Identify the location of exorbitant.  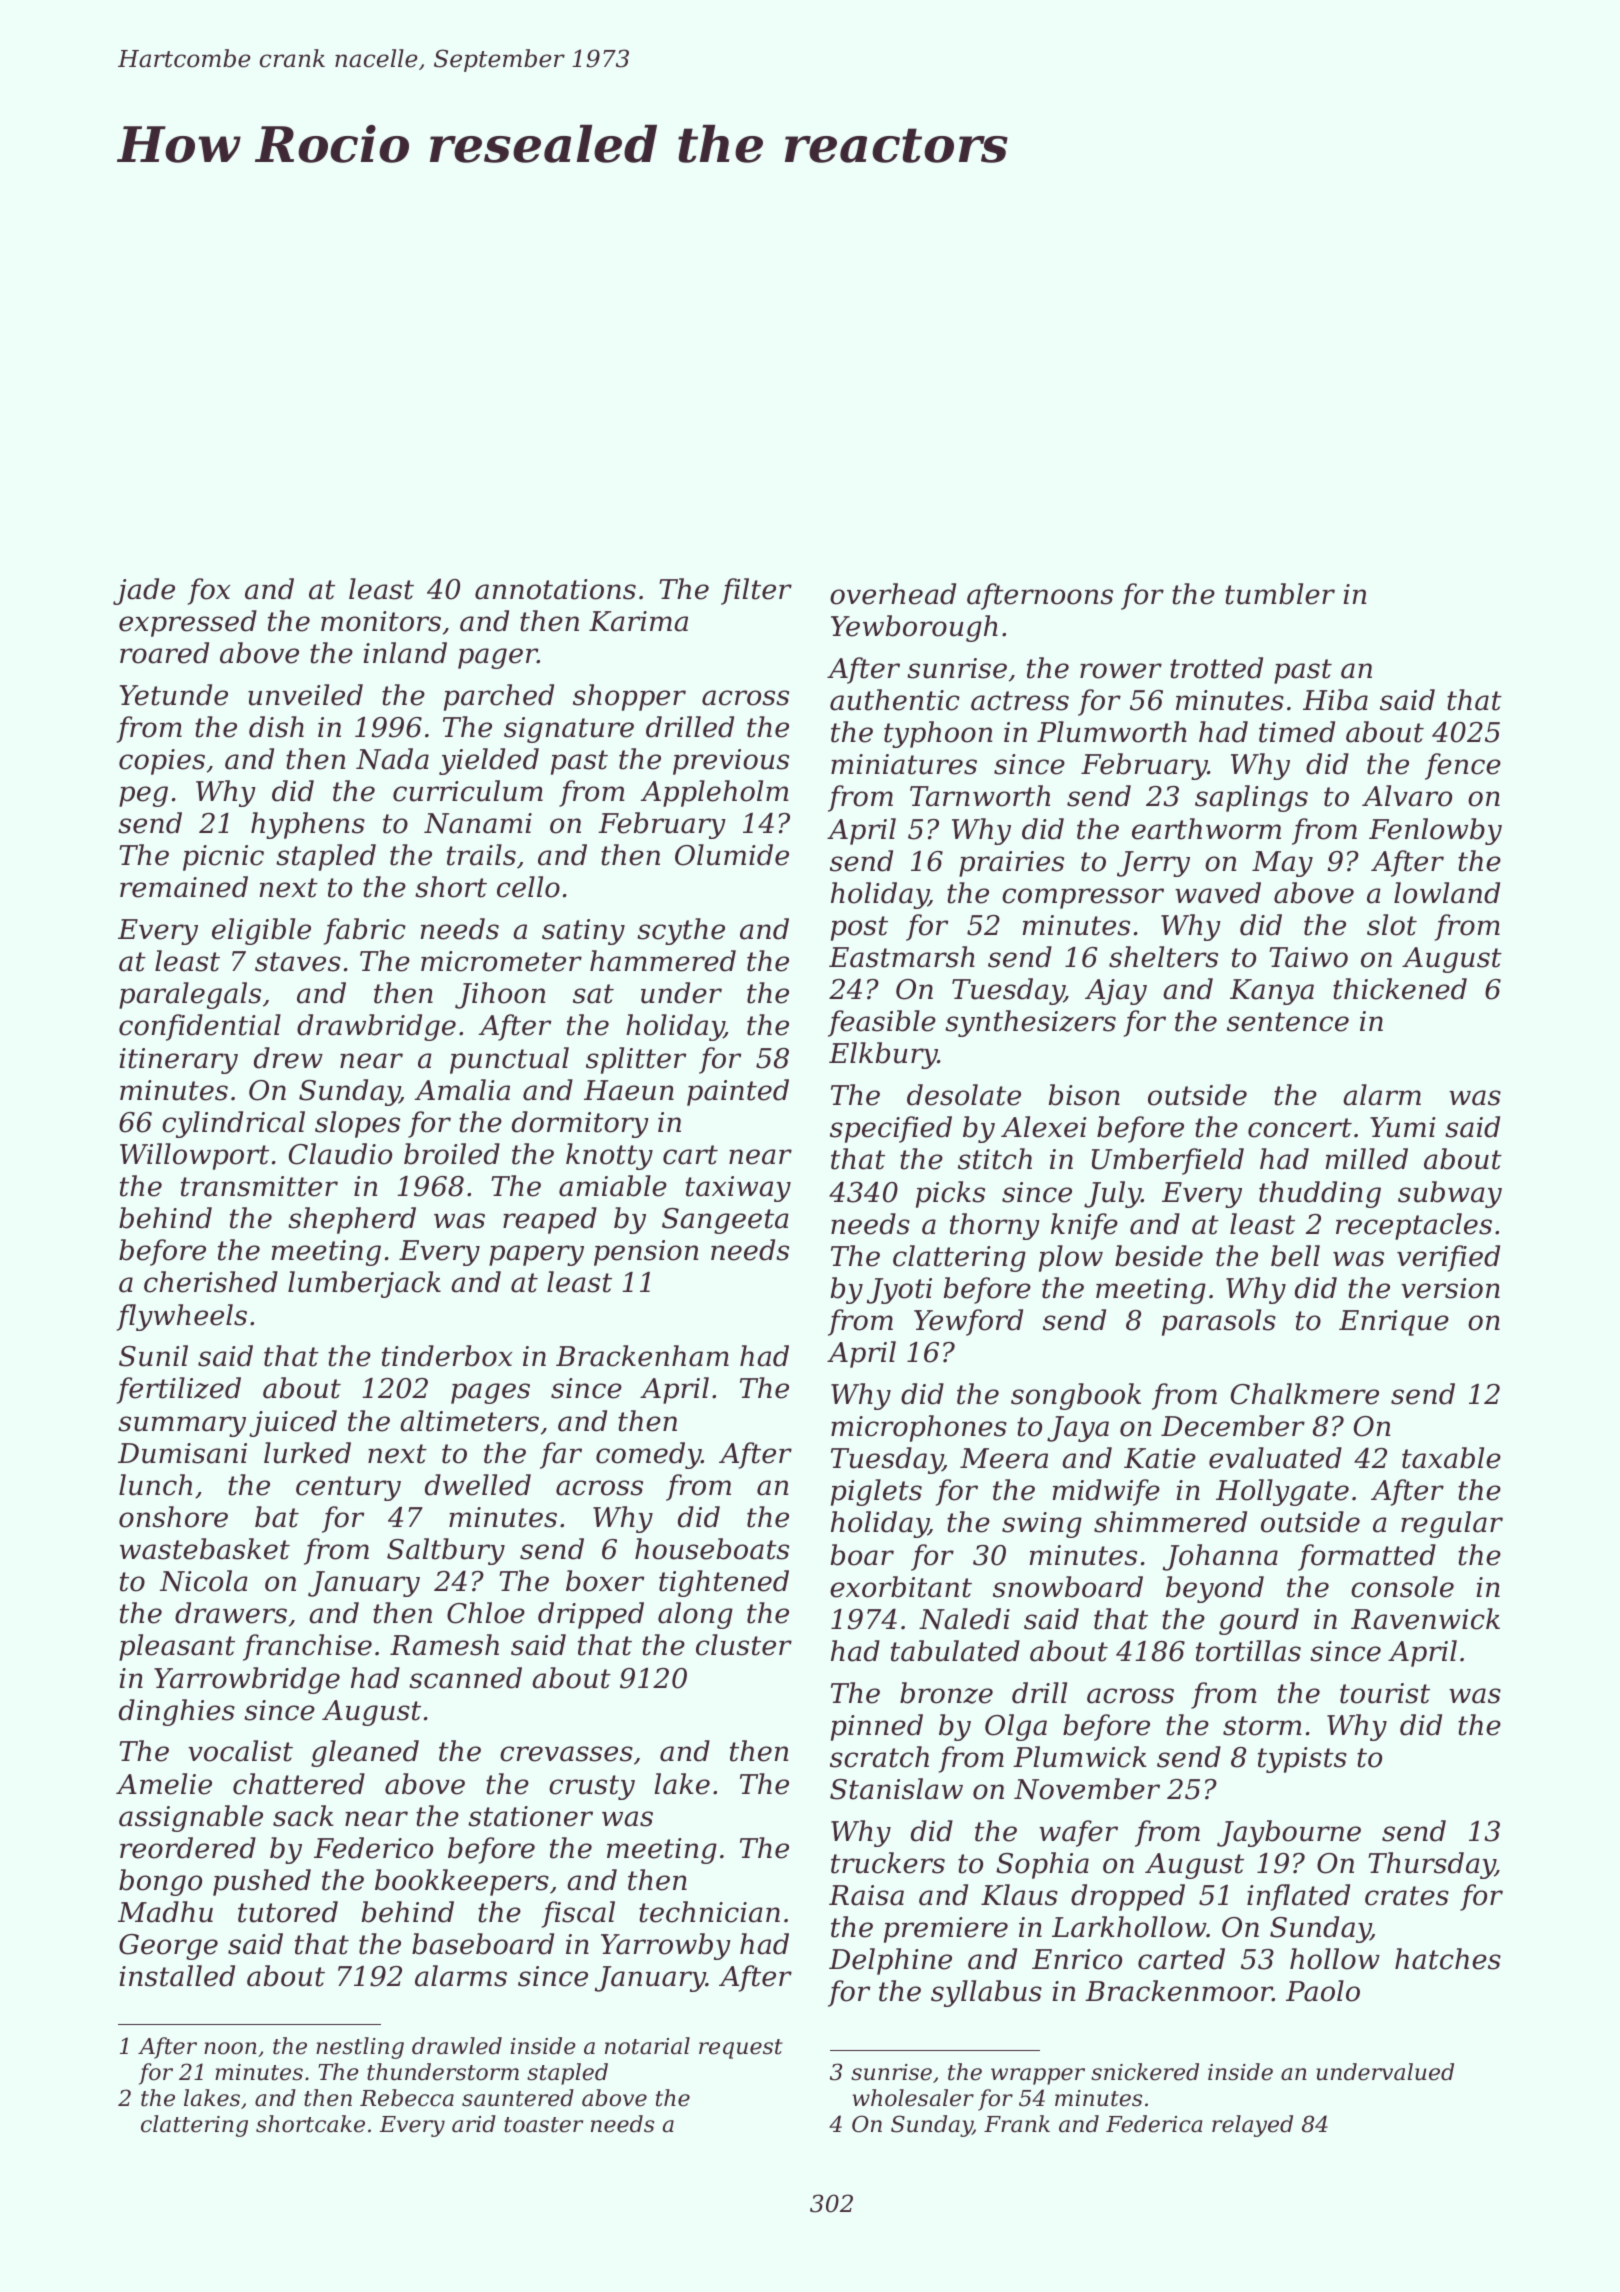
(901, 1587).
